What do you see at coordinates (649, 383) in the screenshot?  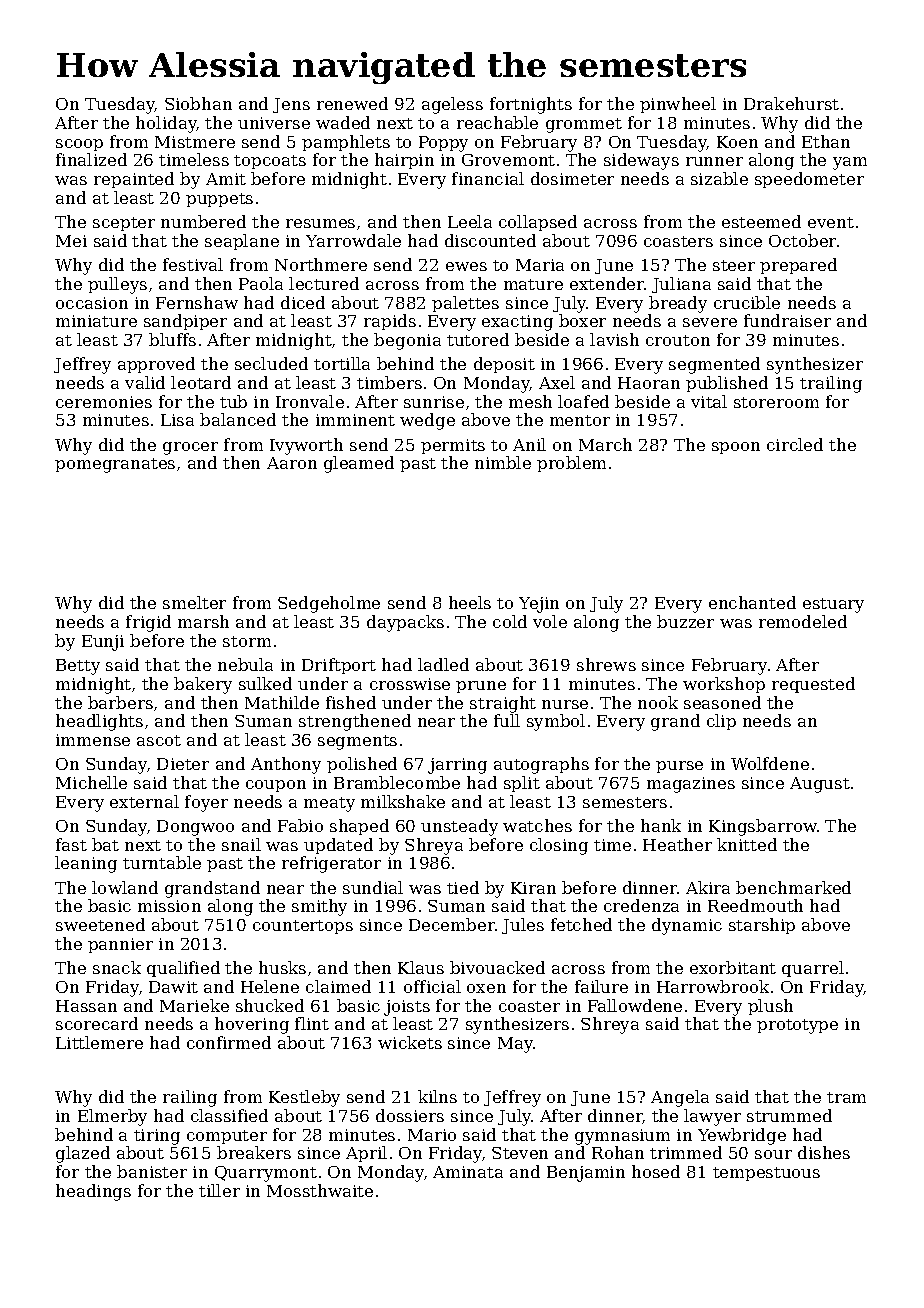 I see `Haoran` at bounding box center [649, 383].
